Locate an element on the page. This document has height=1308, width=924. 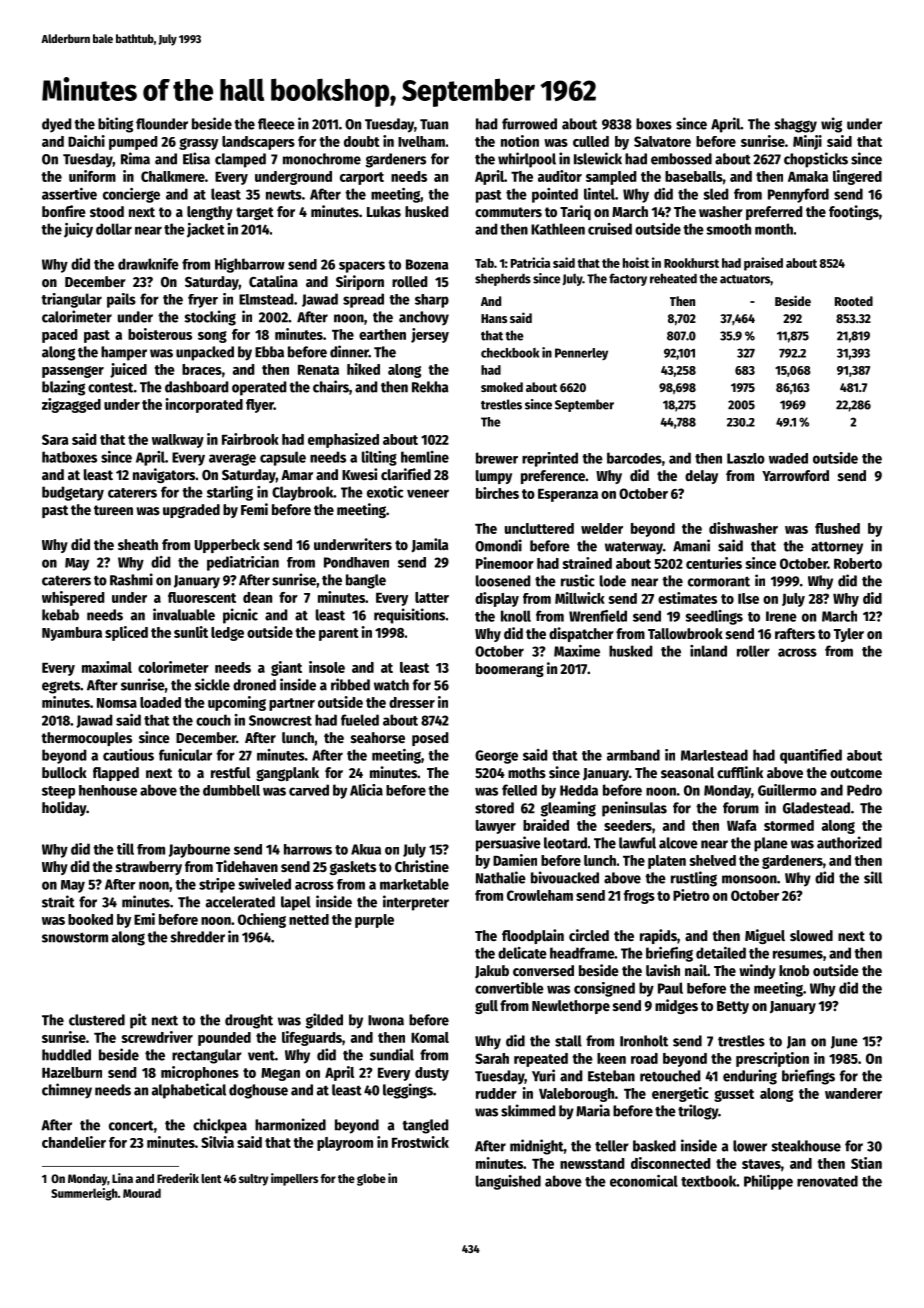
veneer is located at coordinates (428, 493).
